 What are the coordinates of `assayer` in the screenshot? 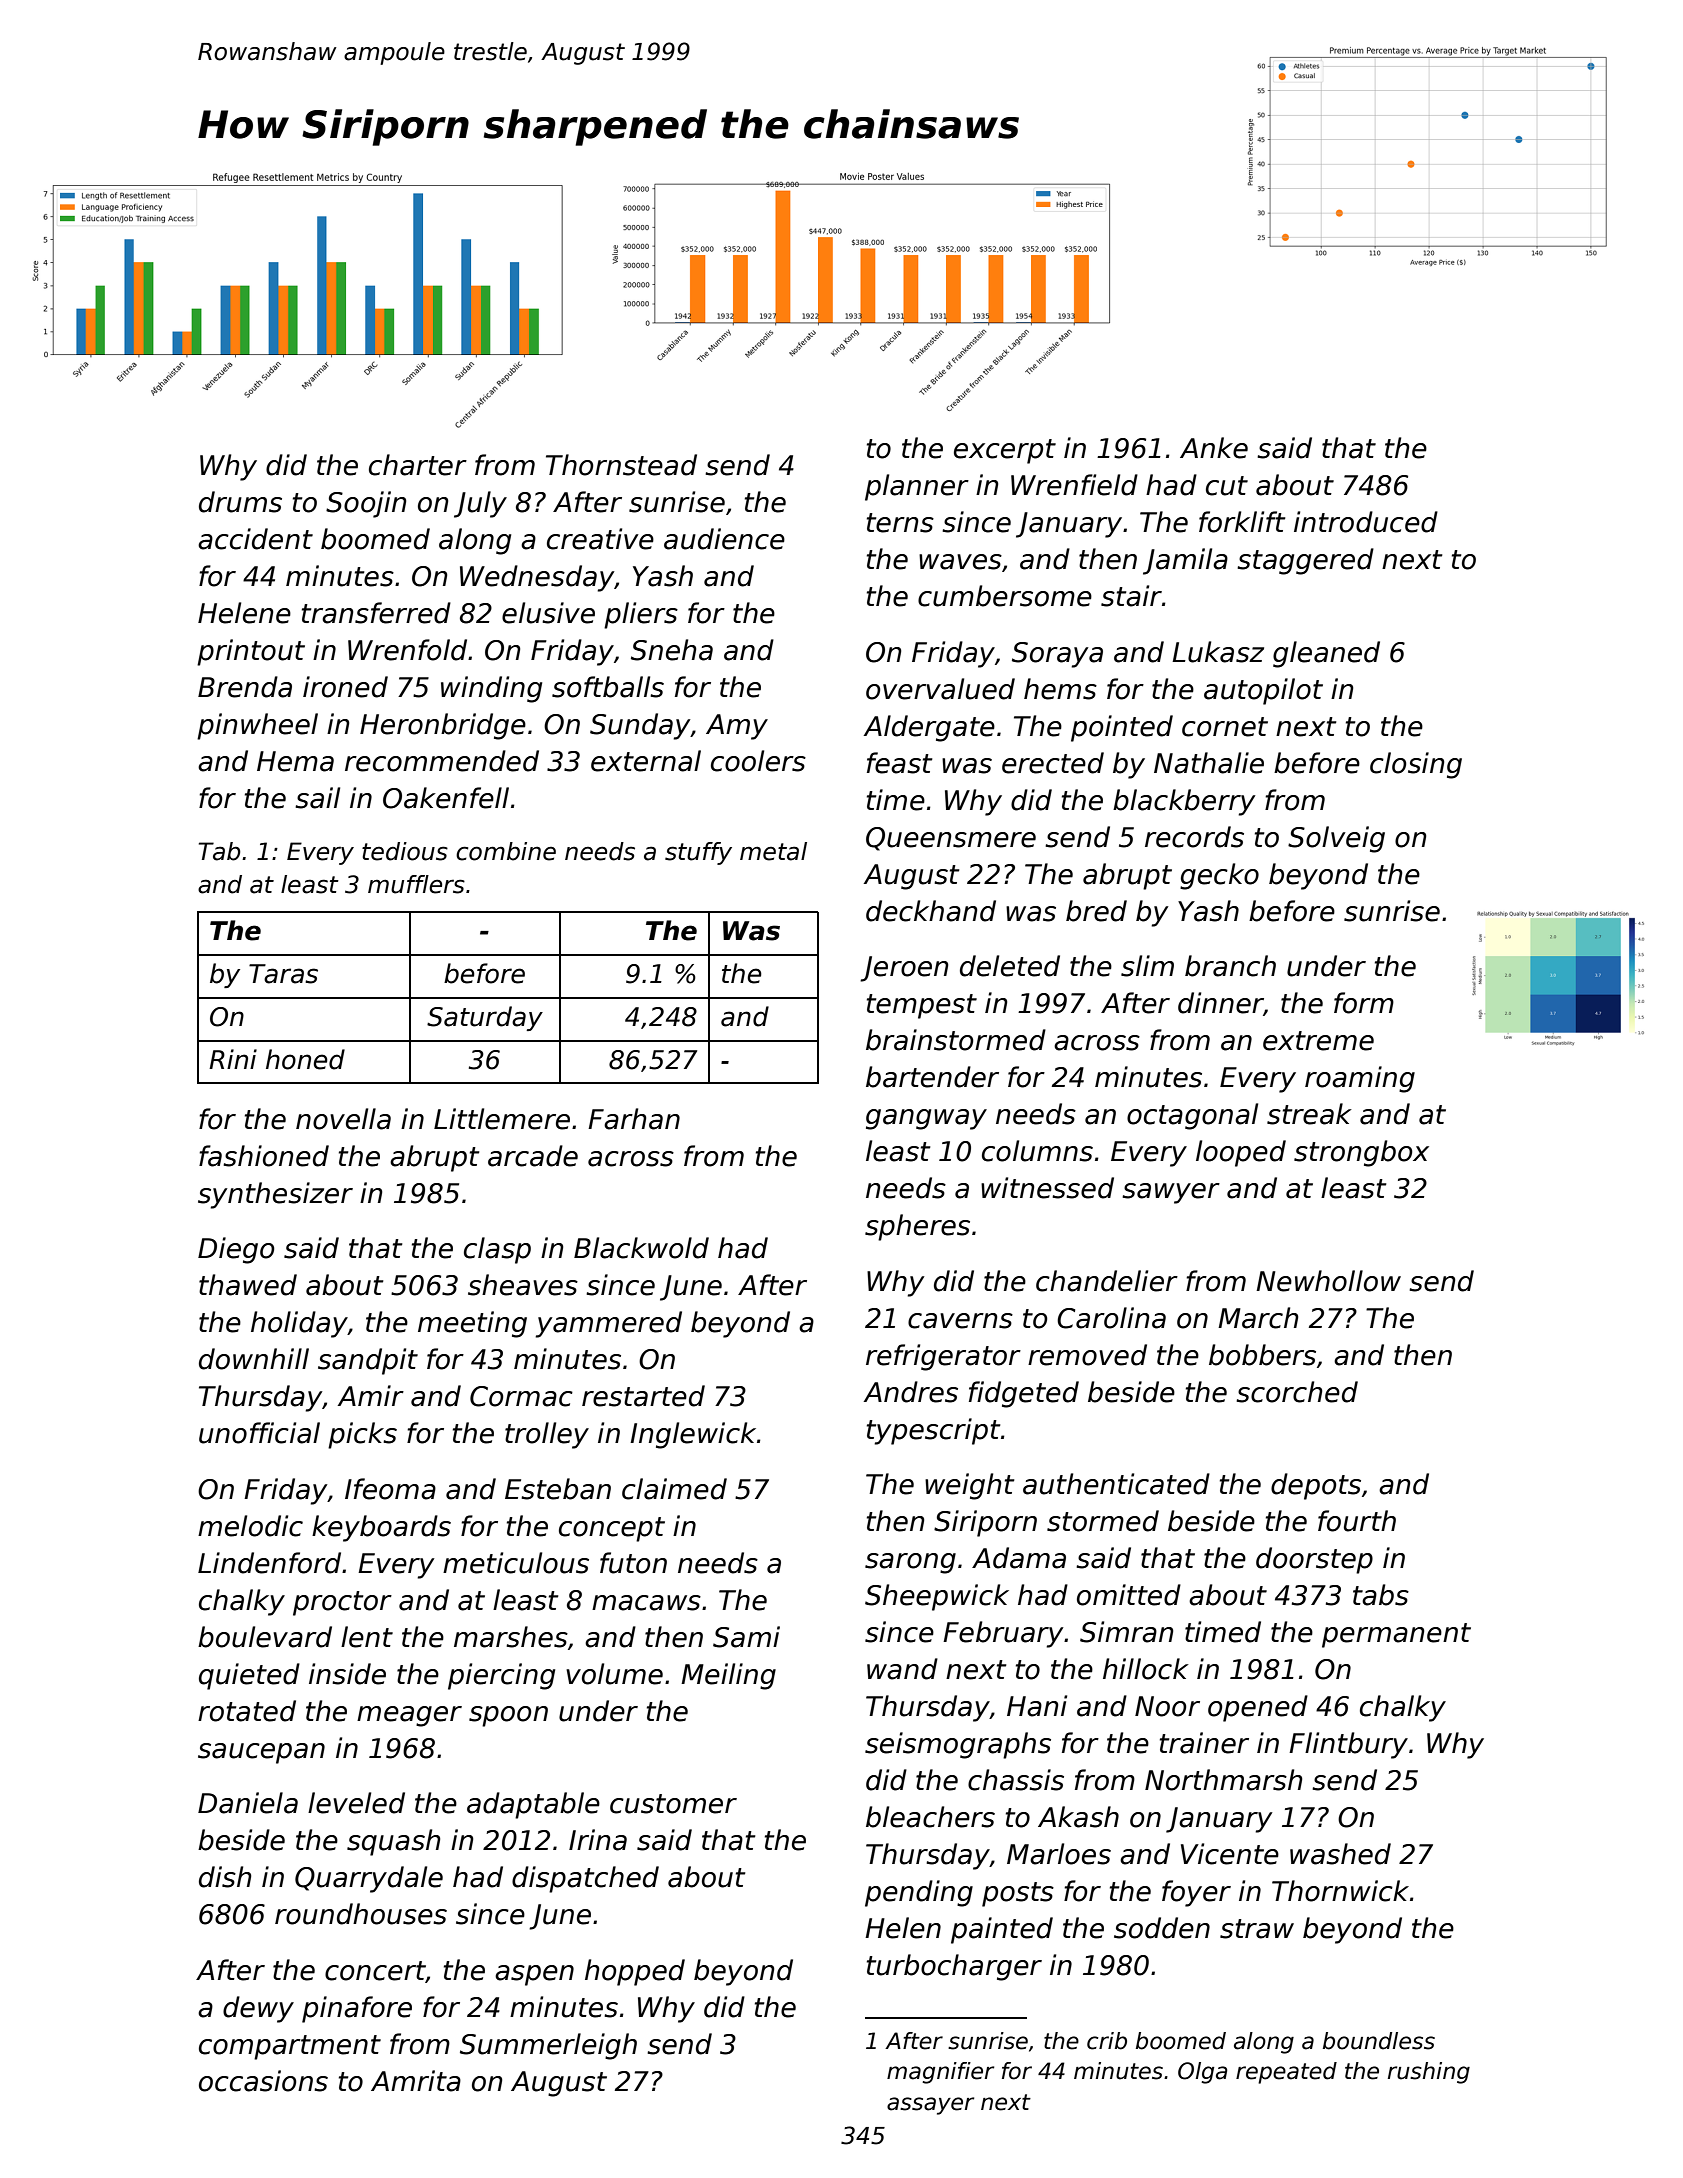 It's located at (930, 2106).
